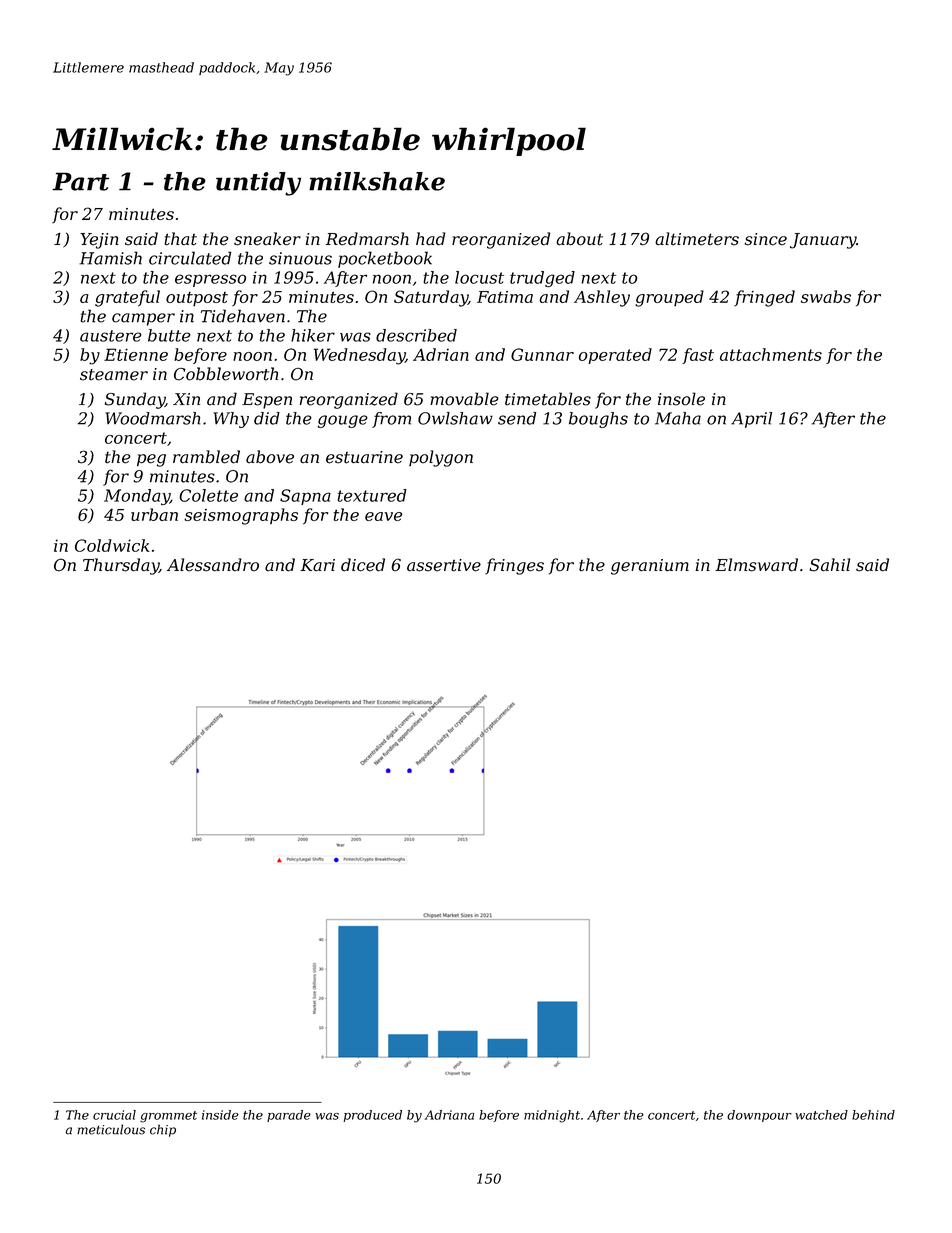 This screenshot has width=952, height=1233. I want to click on midnight, so click(552, 1116).
